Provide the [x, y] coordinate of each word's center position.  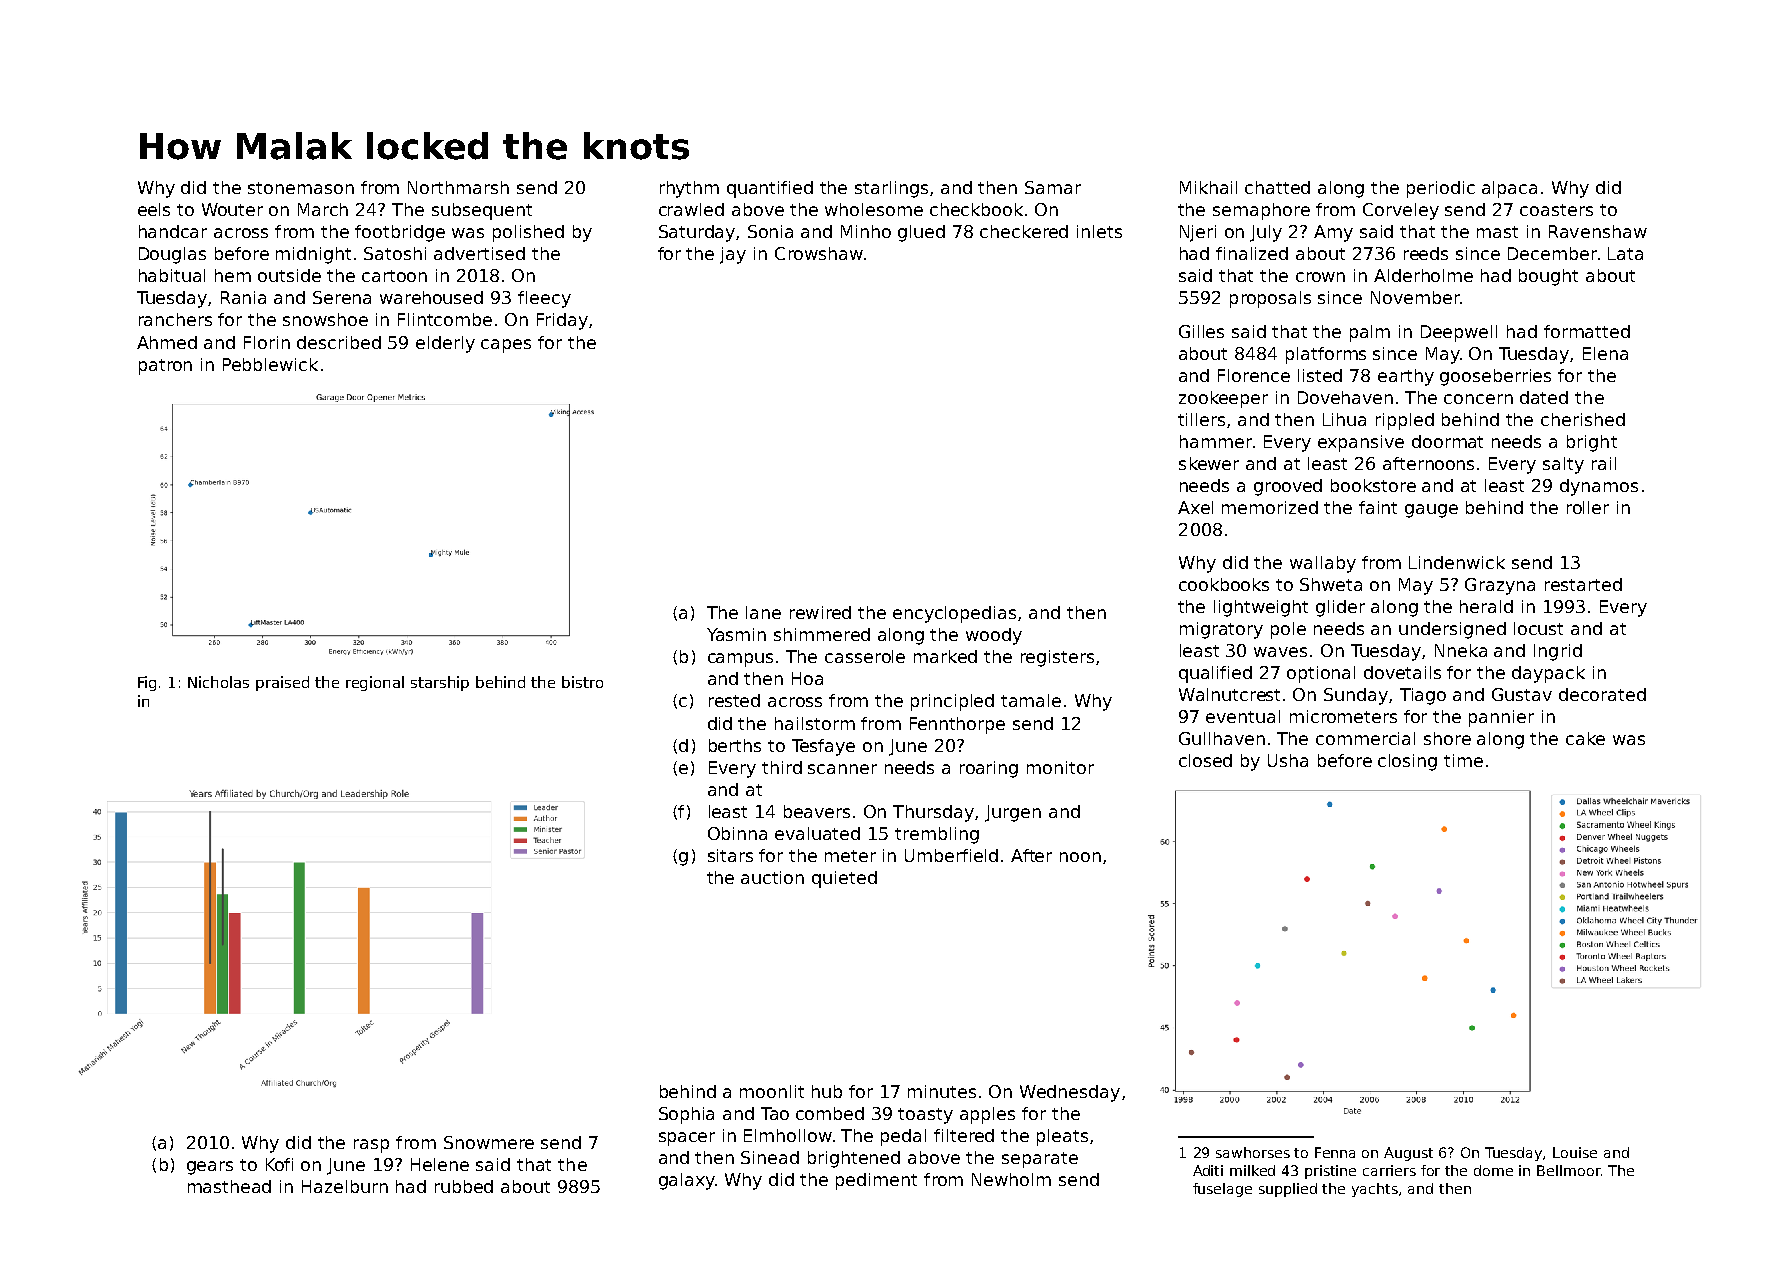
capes [506, 346]
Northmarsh [458, 187]
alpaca [1509, 189]
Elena [1605, 353]
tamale [1031, 700]
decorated [1602, 694]
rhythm [689, 189]
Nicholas [218, 682]
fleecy [544, 299]
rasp [371, 1146]
